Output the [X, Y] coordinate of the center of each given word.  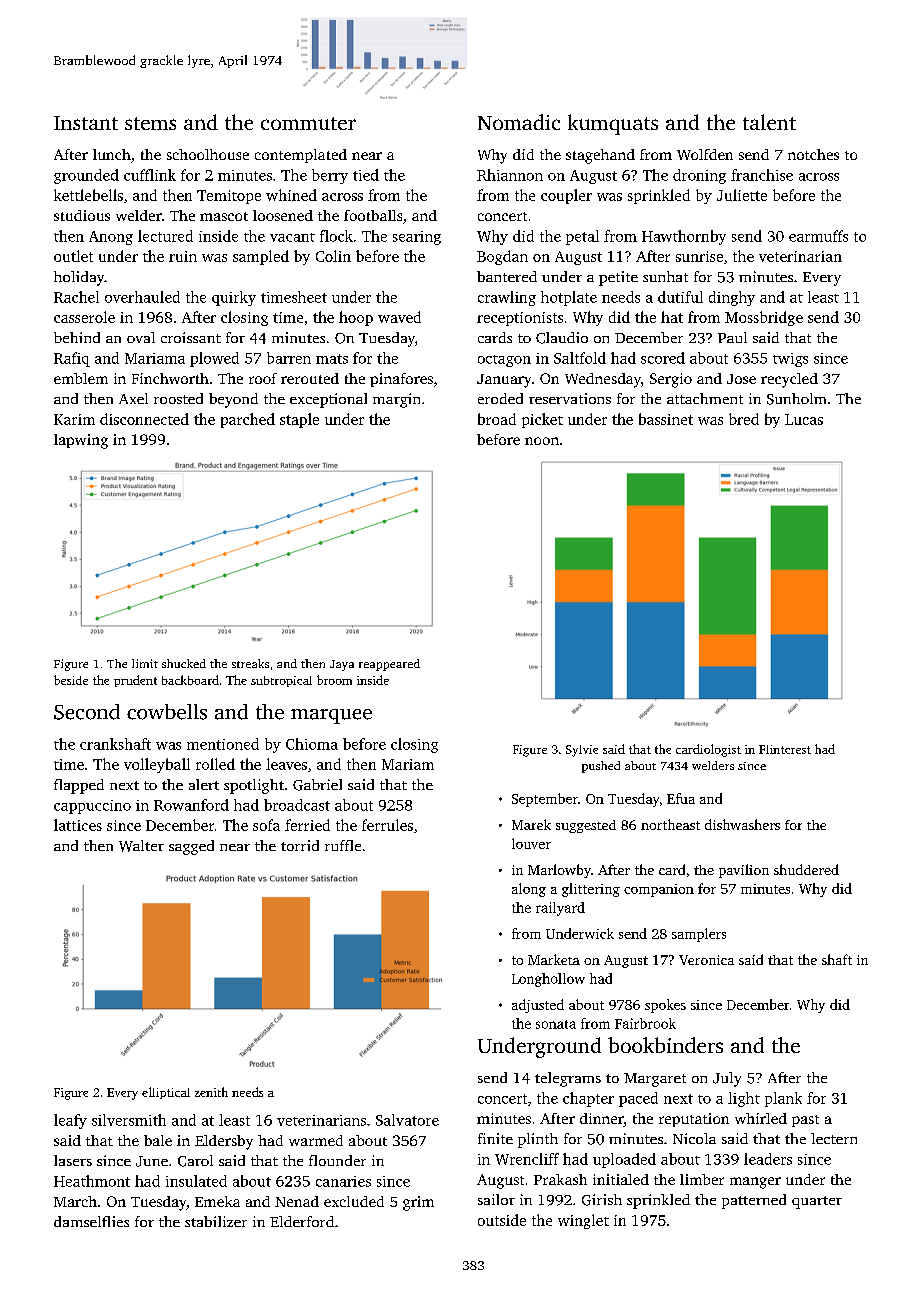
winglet [583, 1221]
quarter [817, 1202]
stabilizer [216, 1221]
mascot [224, 216]
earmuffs [818, 236]
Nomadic [519, 122]
